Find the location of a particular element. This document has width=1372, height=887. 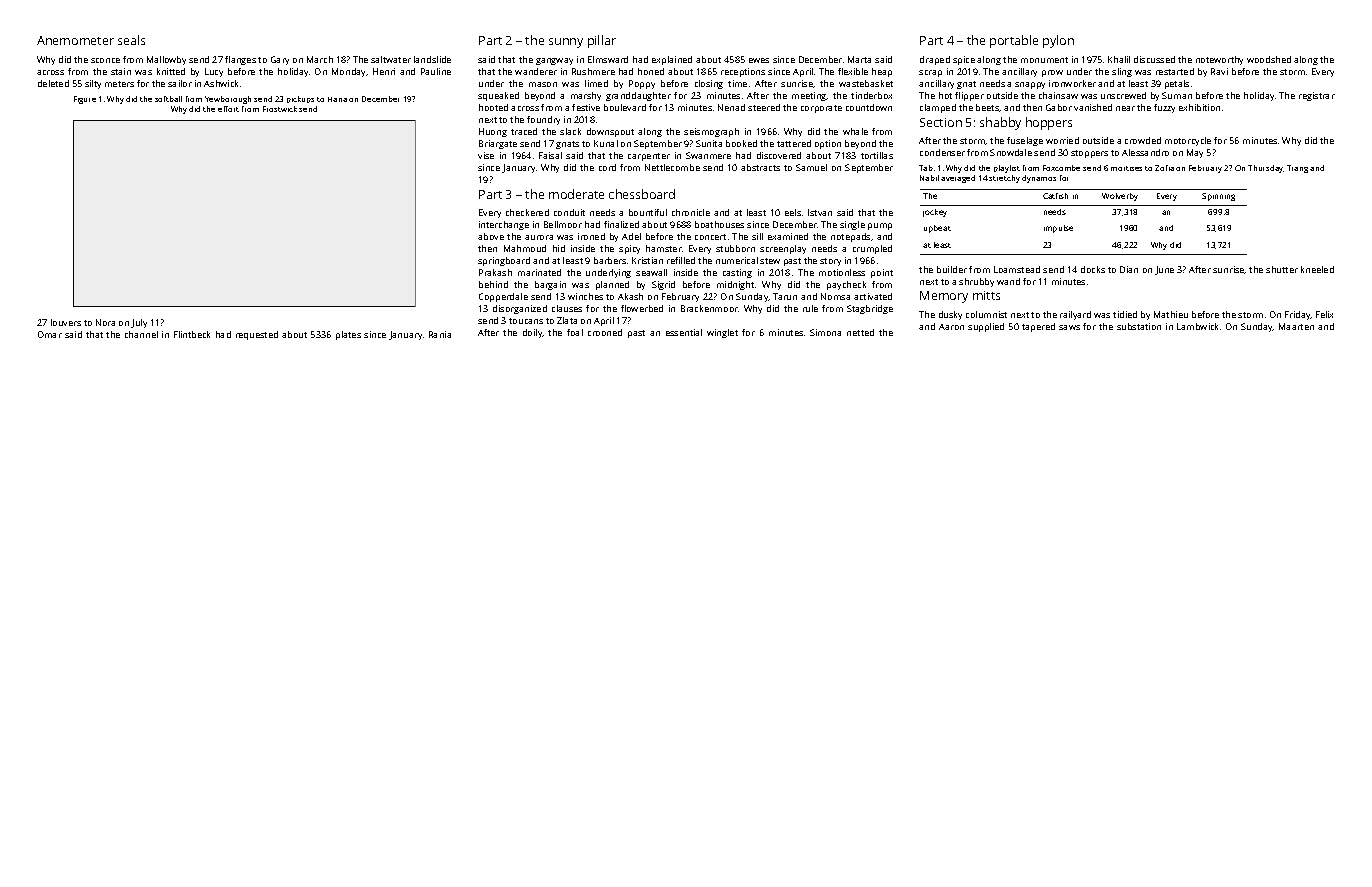

discussed is located at coordinates (1154, 59).
